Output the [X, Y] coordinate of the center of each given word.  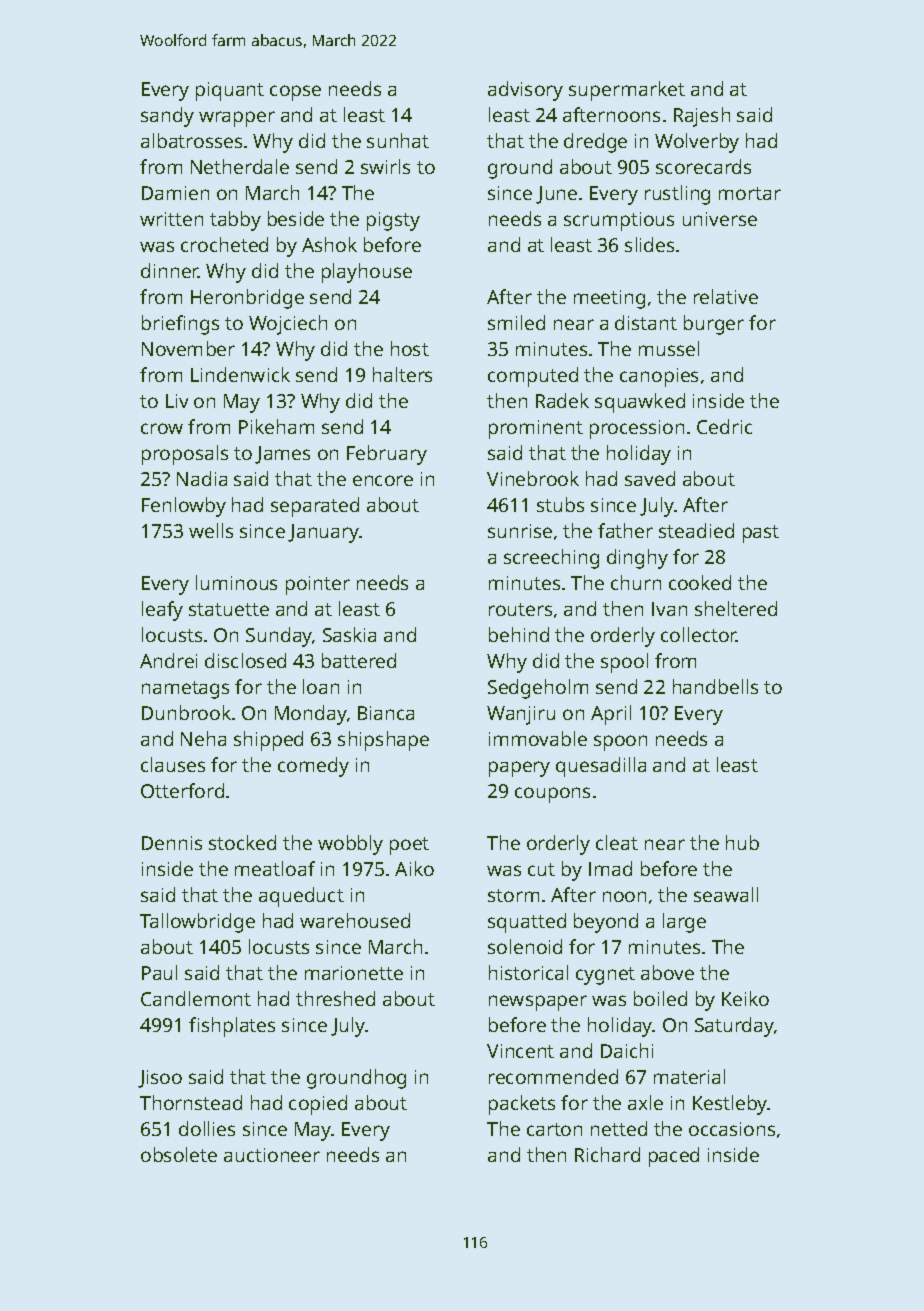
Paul [159, 972]
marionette [354, 973]
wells [211, 530]
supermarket [627, 91]
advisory [525, 91]
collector [699, 634]
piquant [230, 91]
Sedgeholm [538, 689]
